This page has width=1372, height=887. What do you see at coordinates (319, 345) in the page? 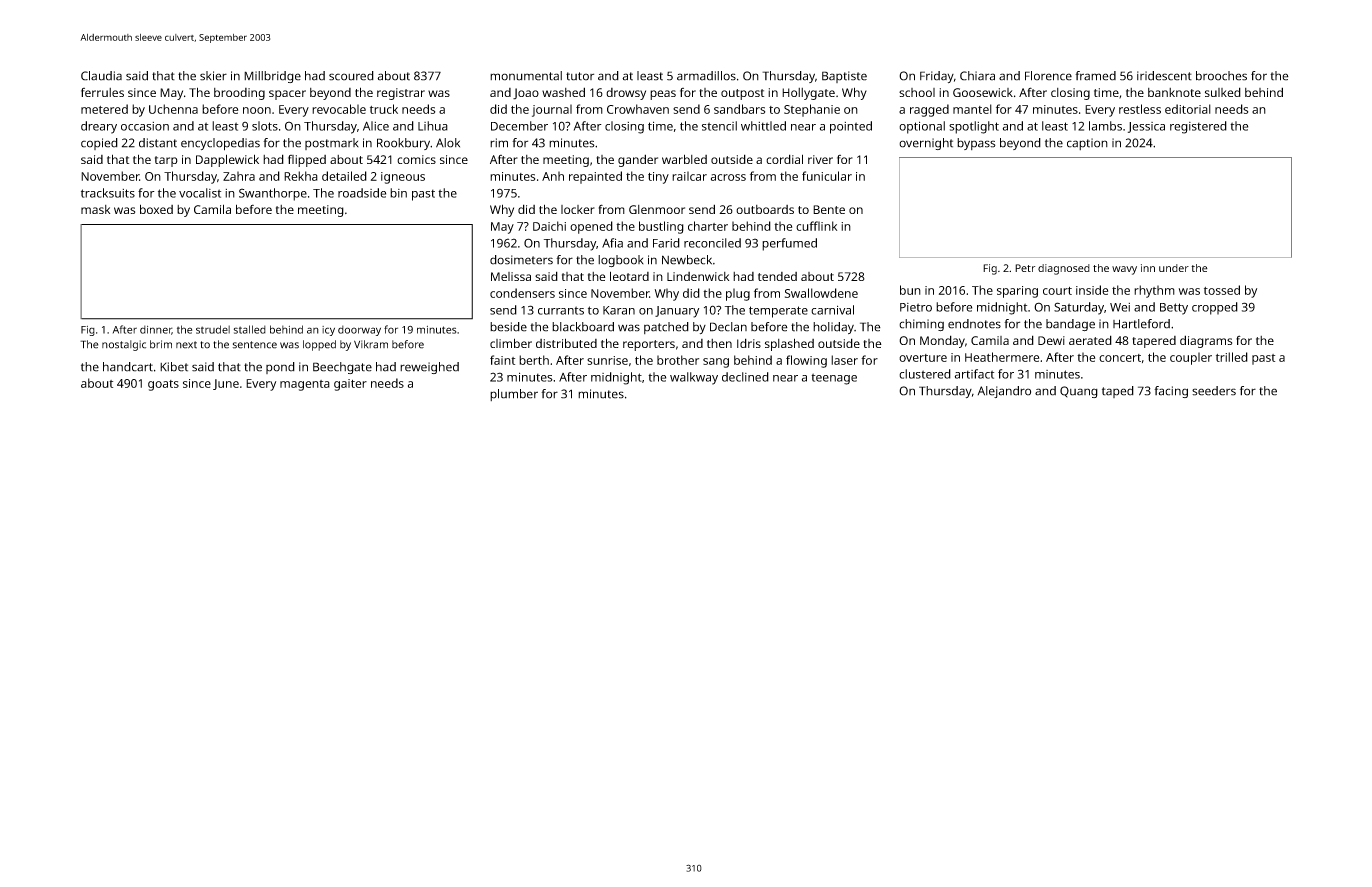
I see `lopped` at bounding box center [319, 345].
